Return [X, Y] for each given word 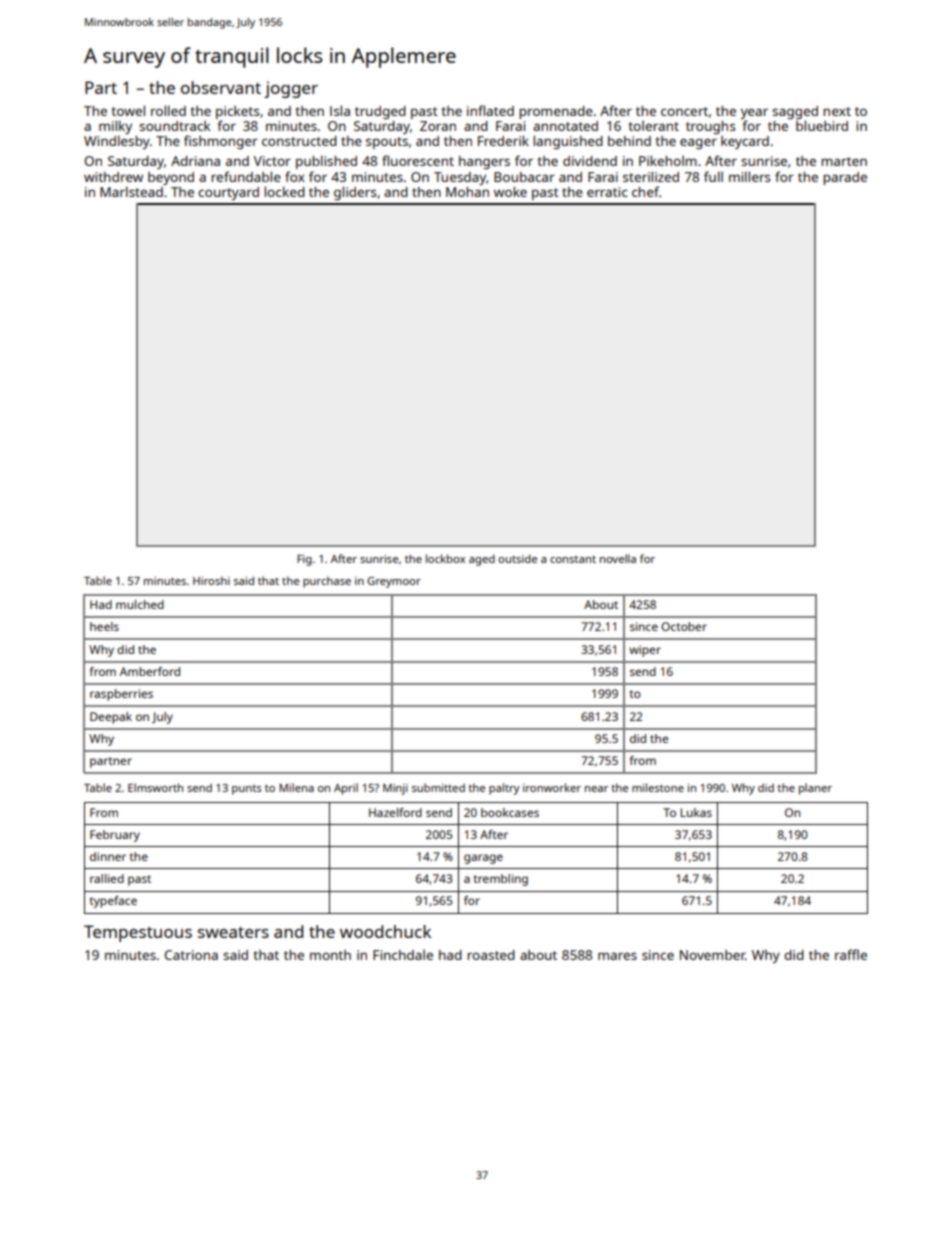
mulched [140, 604]
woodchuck [385, 931]
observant [221, 87]
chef [645, 191]
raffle [851, 954]
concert [684, 111]
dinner [108, 856]
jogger [291, 89]
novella [618, 558]
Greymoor [394, 582]
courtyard [228, 193]
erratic [607, 192]
